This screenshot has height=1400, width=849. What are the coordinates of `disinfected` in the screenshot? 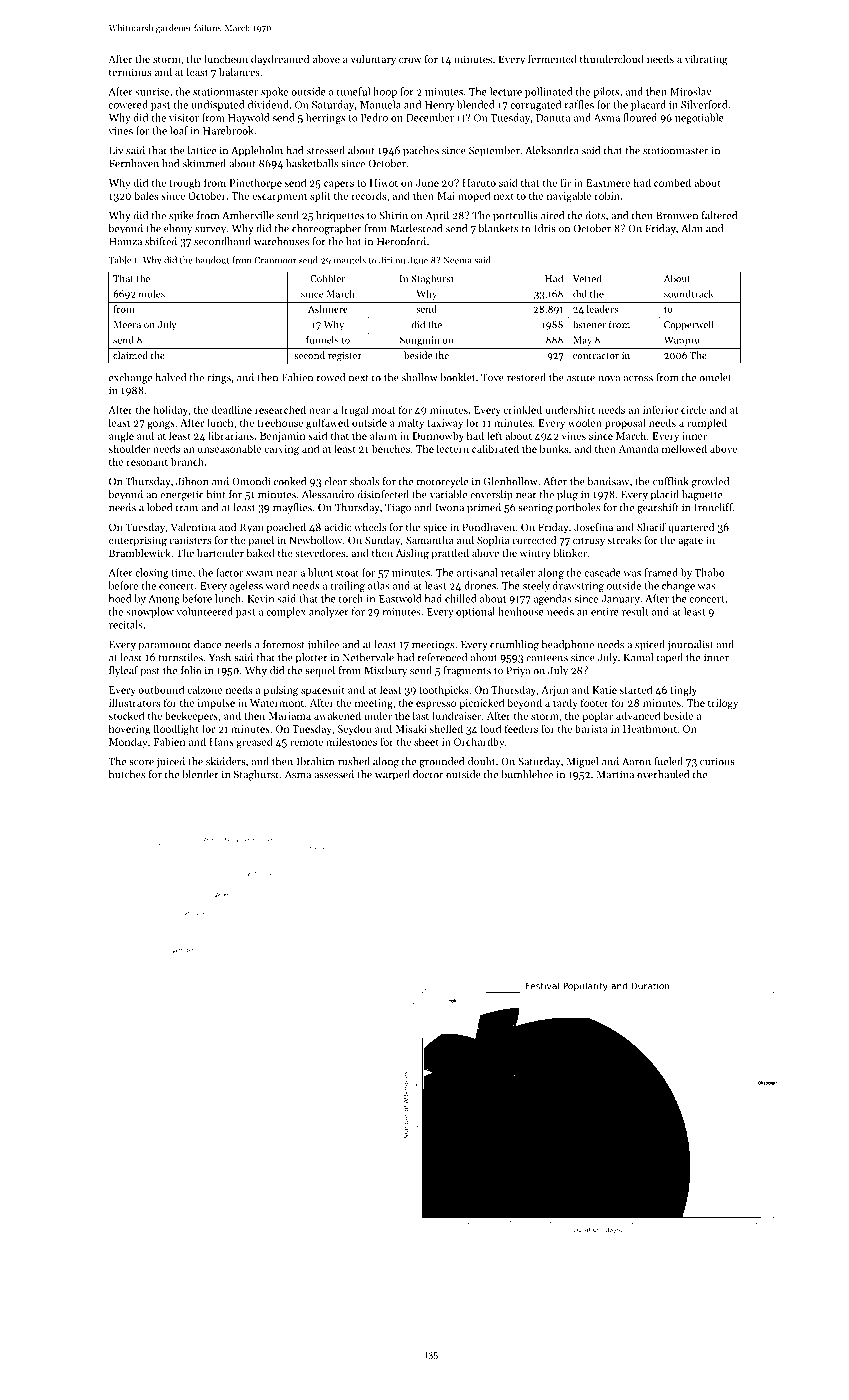 It's located at (383, 494).
